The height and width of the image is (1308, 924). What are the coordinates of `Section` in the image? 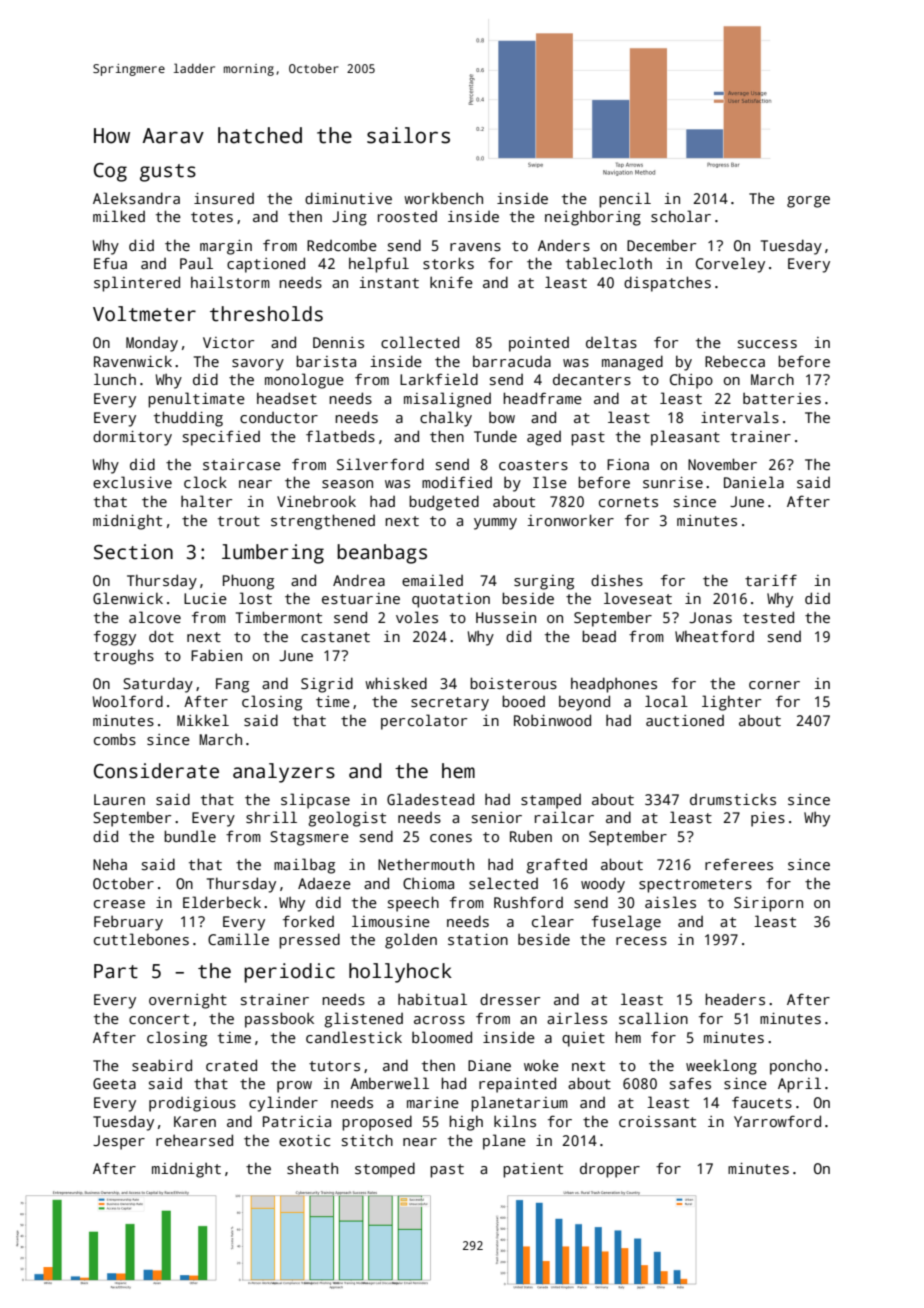 It's located at (133, 552).
